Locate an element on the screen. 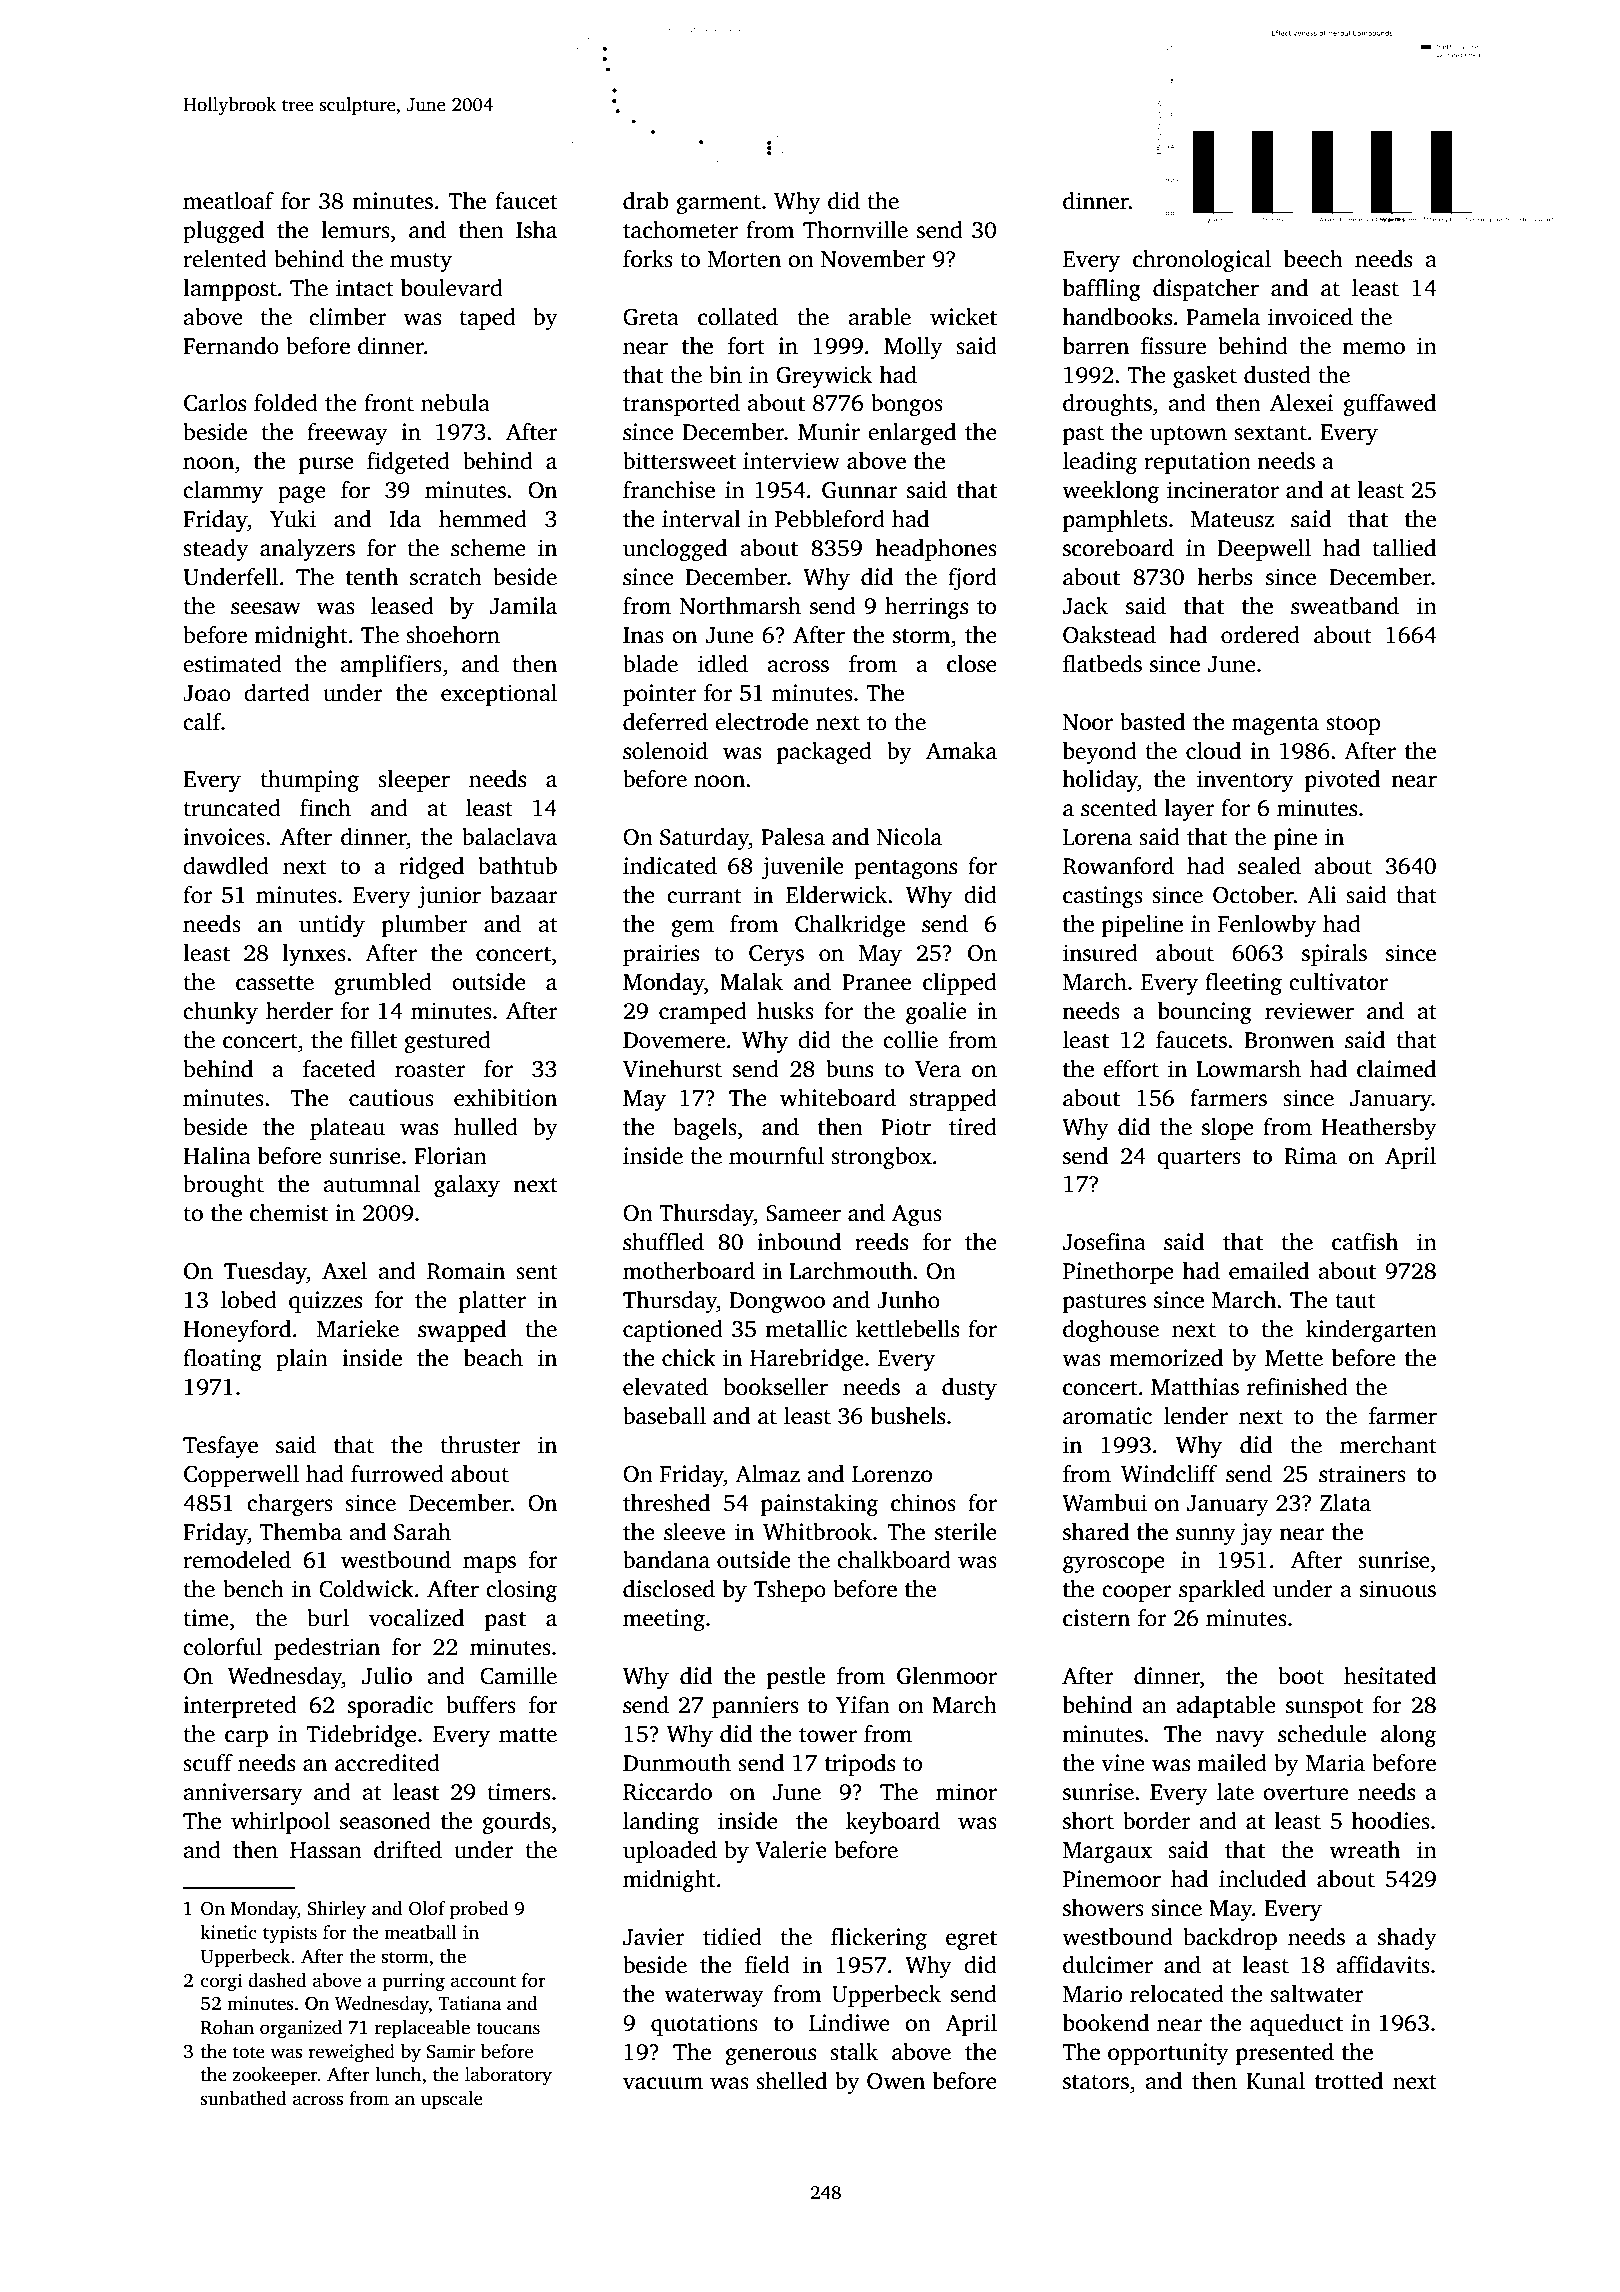  doghouse is located at coordinates (1111, 1331).
